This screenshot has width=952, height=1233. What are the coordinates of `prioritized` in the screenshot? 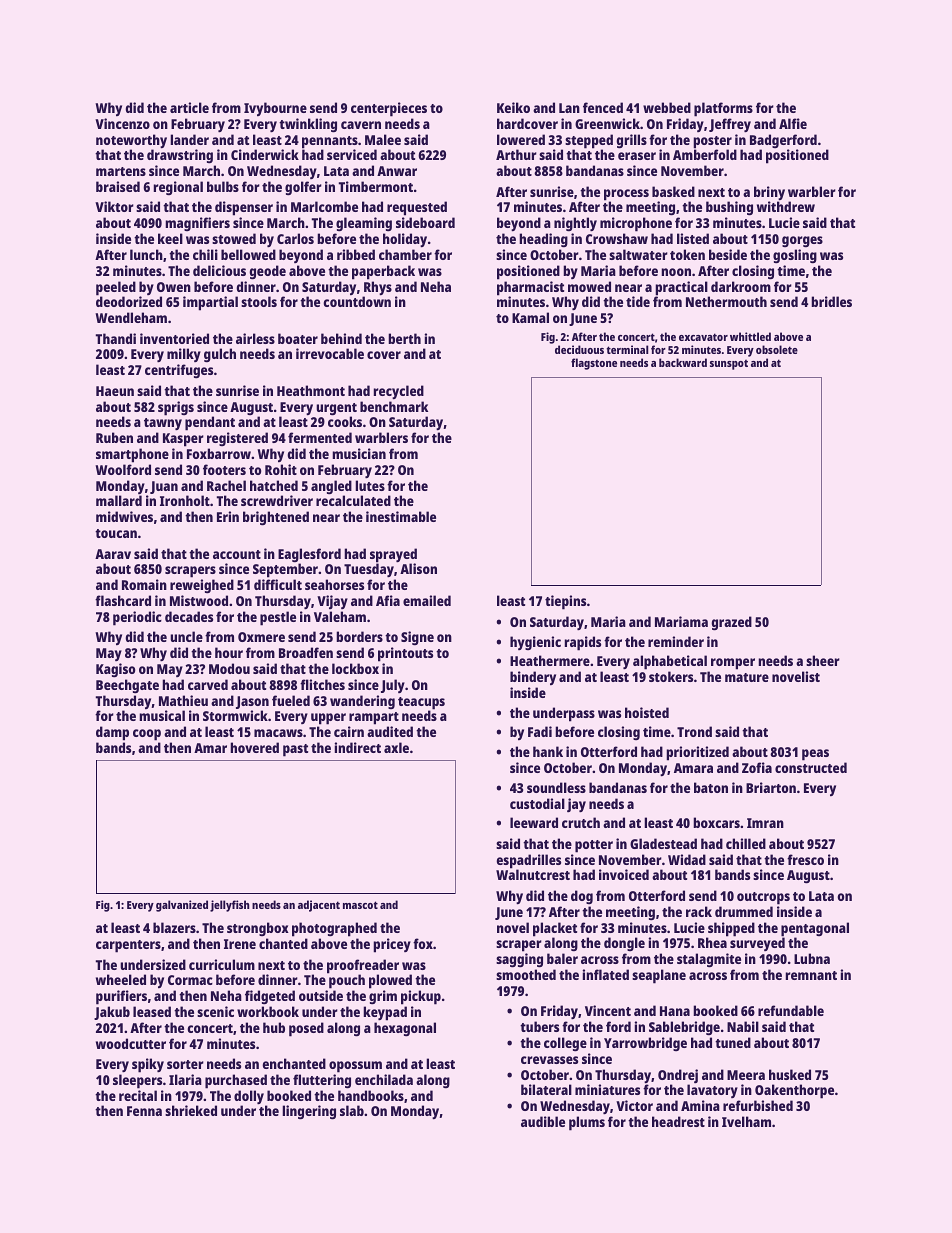 It's located at (697, 753).
